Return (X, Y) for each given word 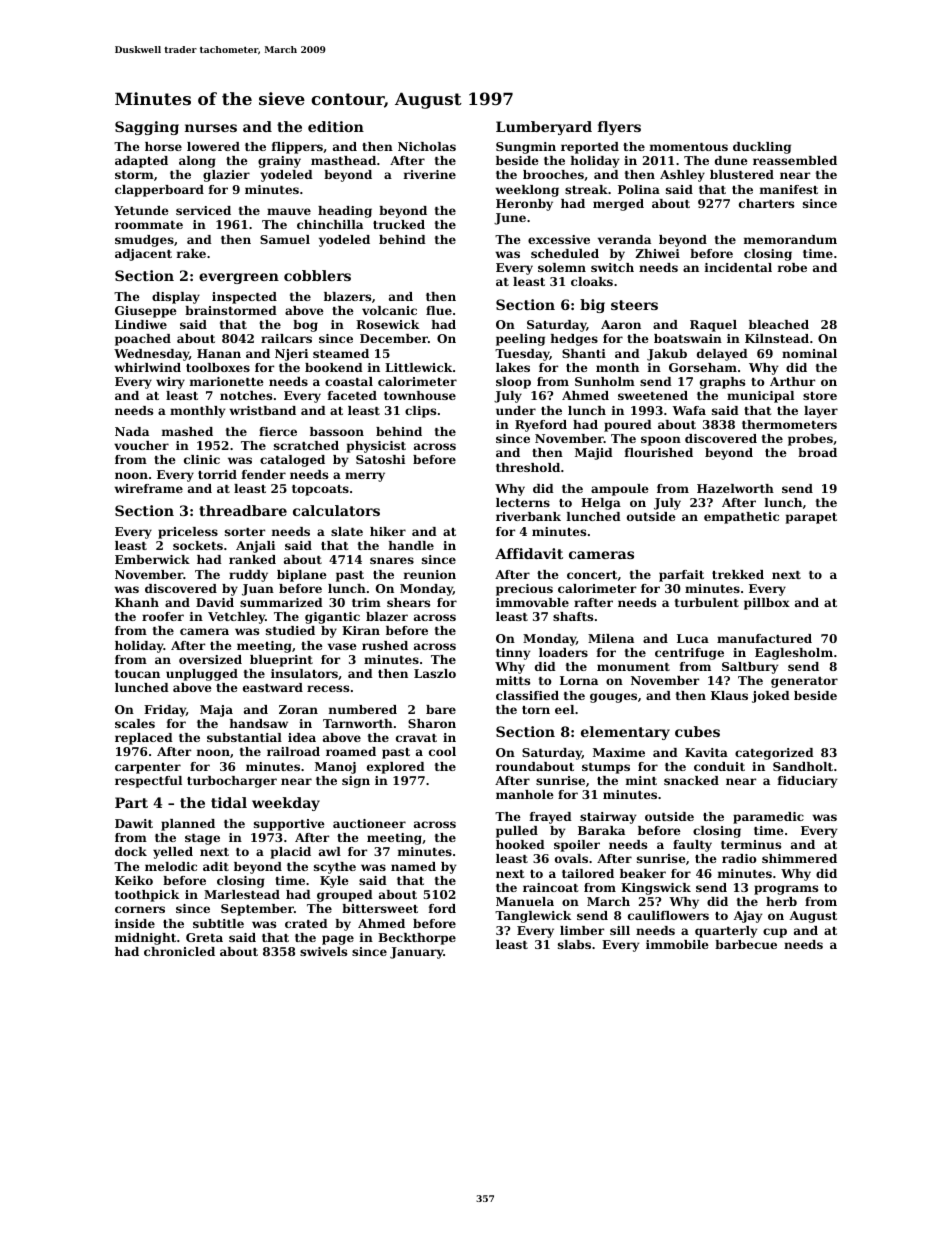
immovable (532, 602)
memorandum (790, 239)
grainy (279, 162)
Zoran (298, 709)
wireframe (148, 488)
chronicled (179, 951)
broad (817, 452)
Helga (601, 504)
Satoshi (380, 459)
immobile (677, 944)
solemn (562, 267)
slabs (574, 944)
